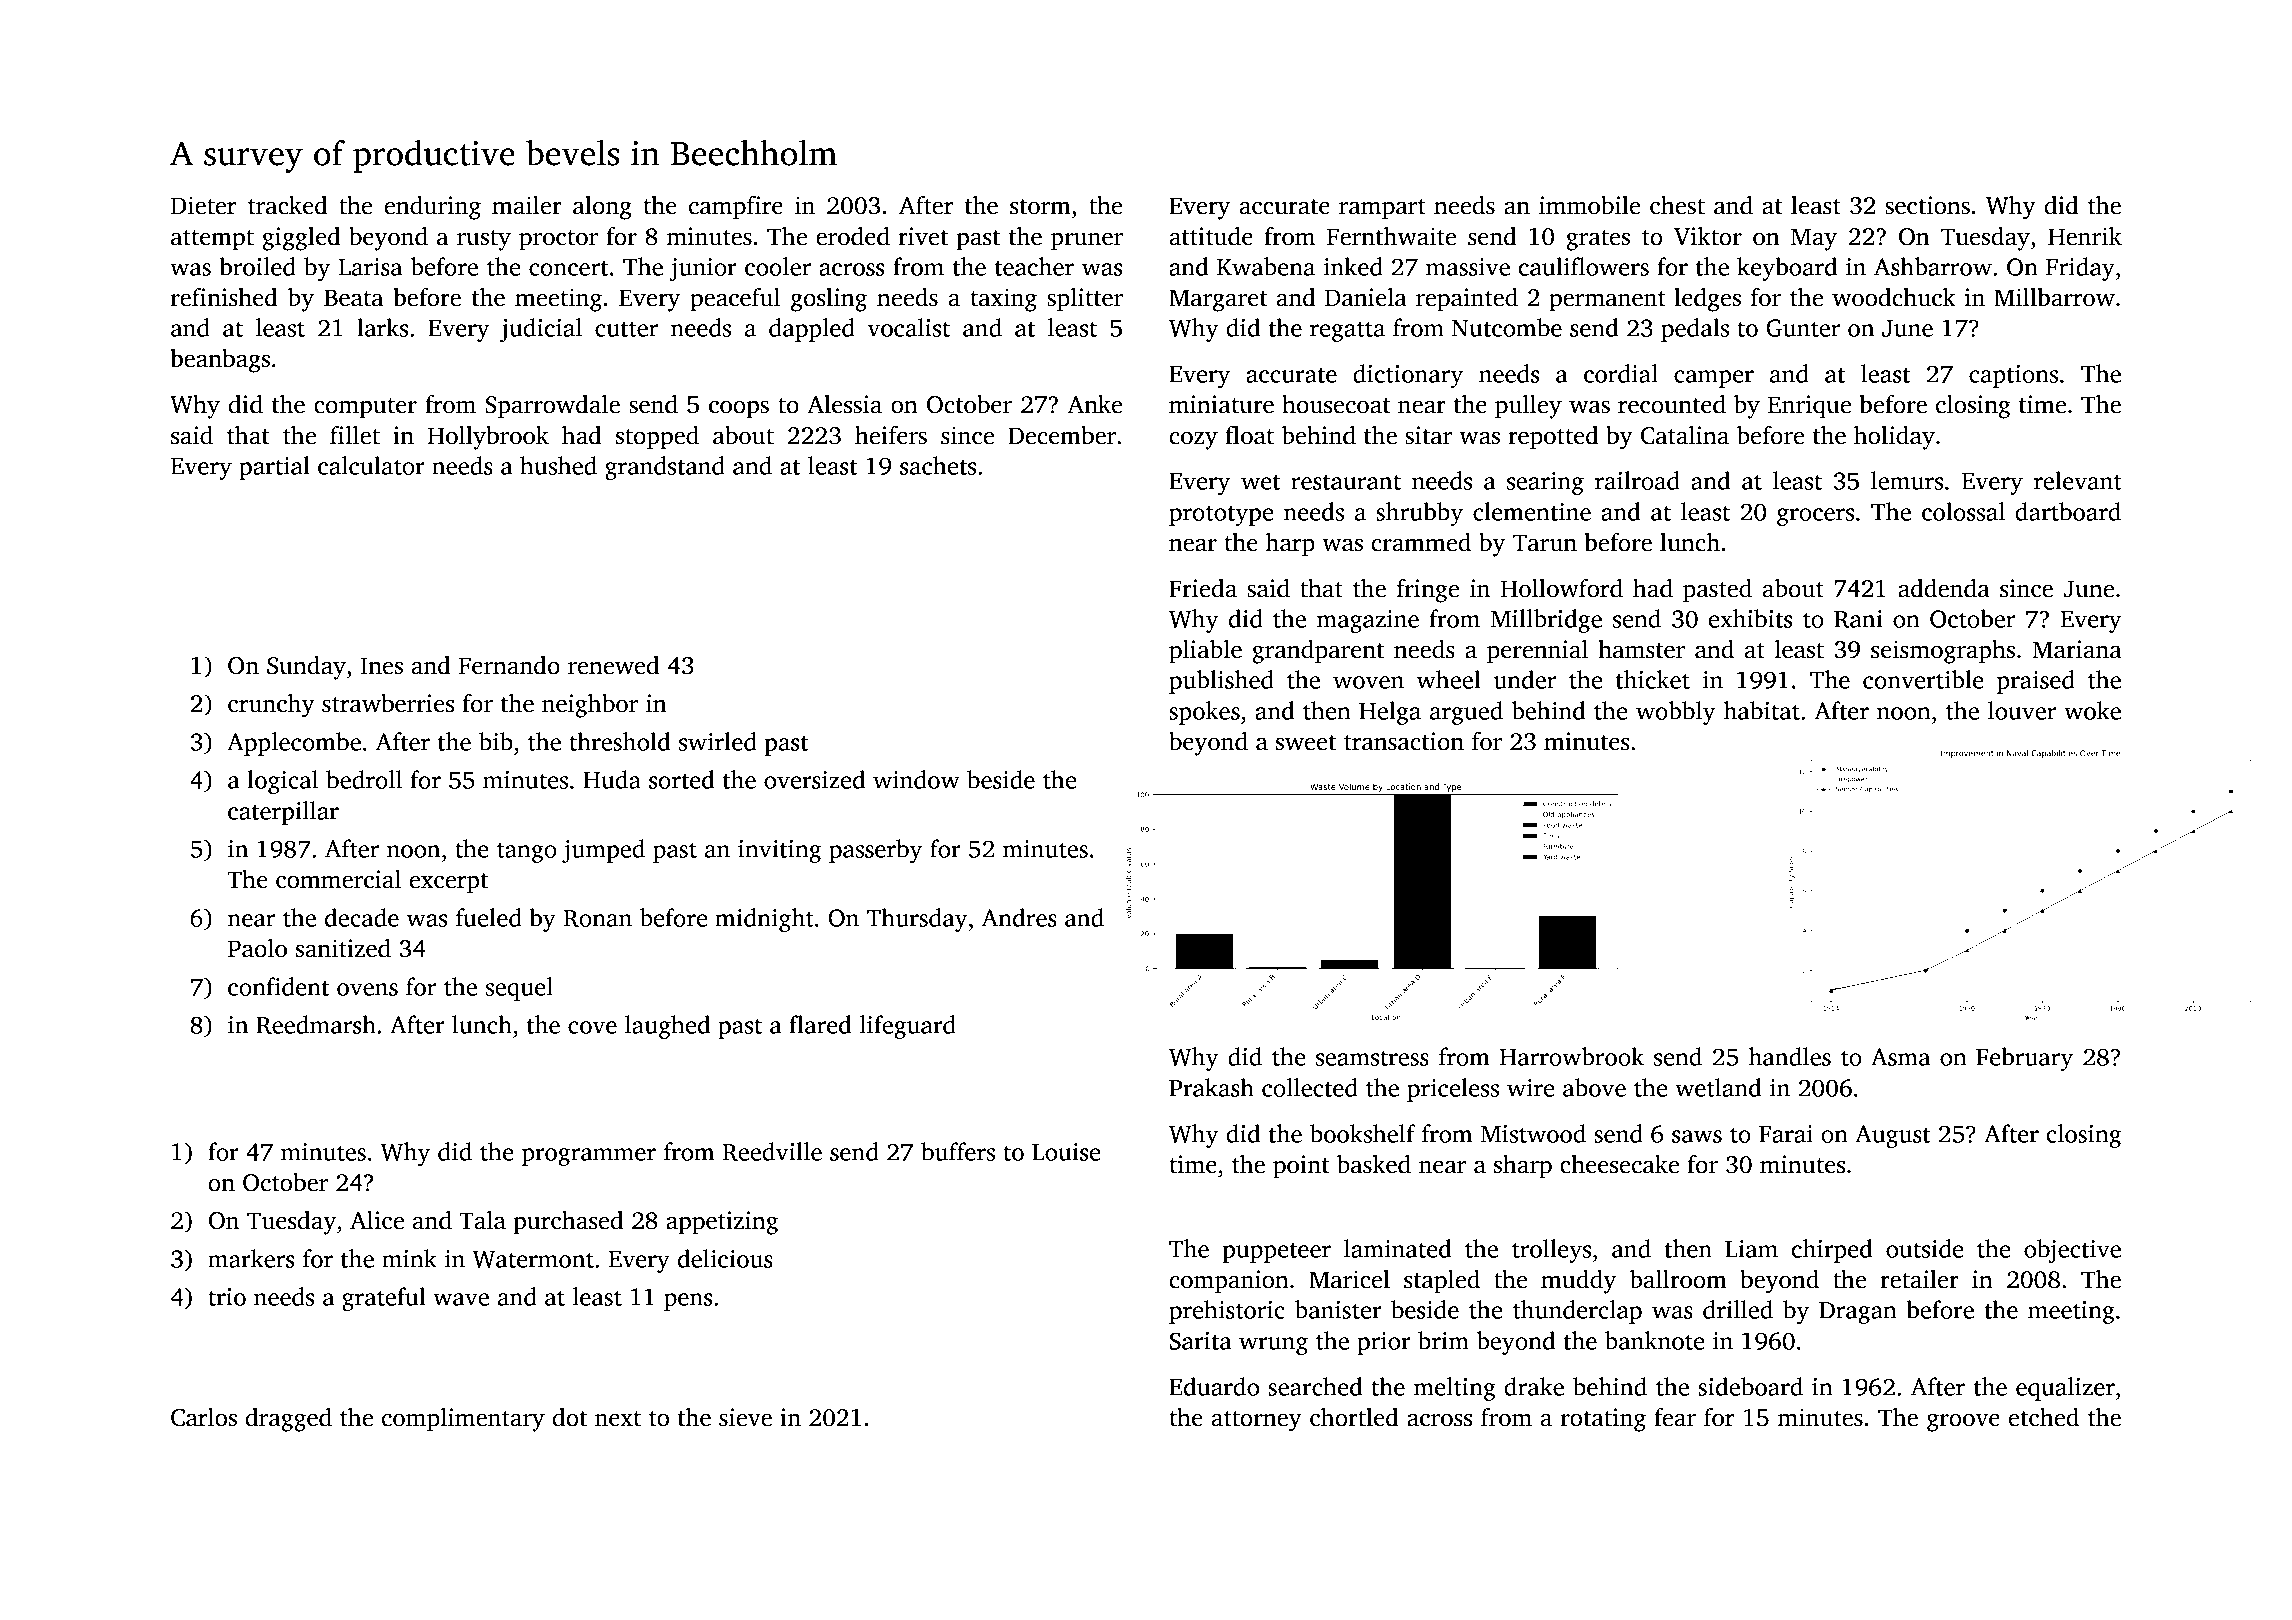 Image resolution: width=2292 pixels, height=1620 pixels. I want to click on rusty, so click(484, 240).
